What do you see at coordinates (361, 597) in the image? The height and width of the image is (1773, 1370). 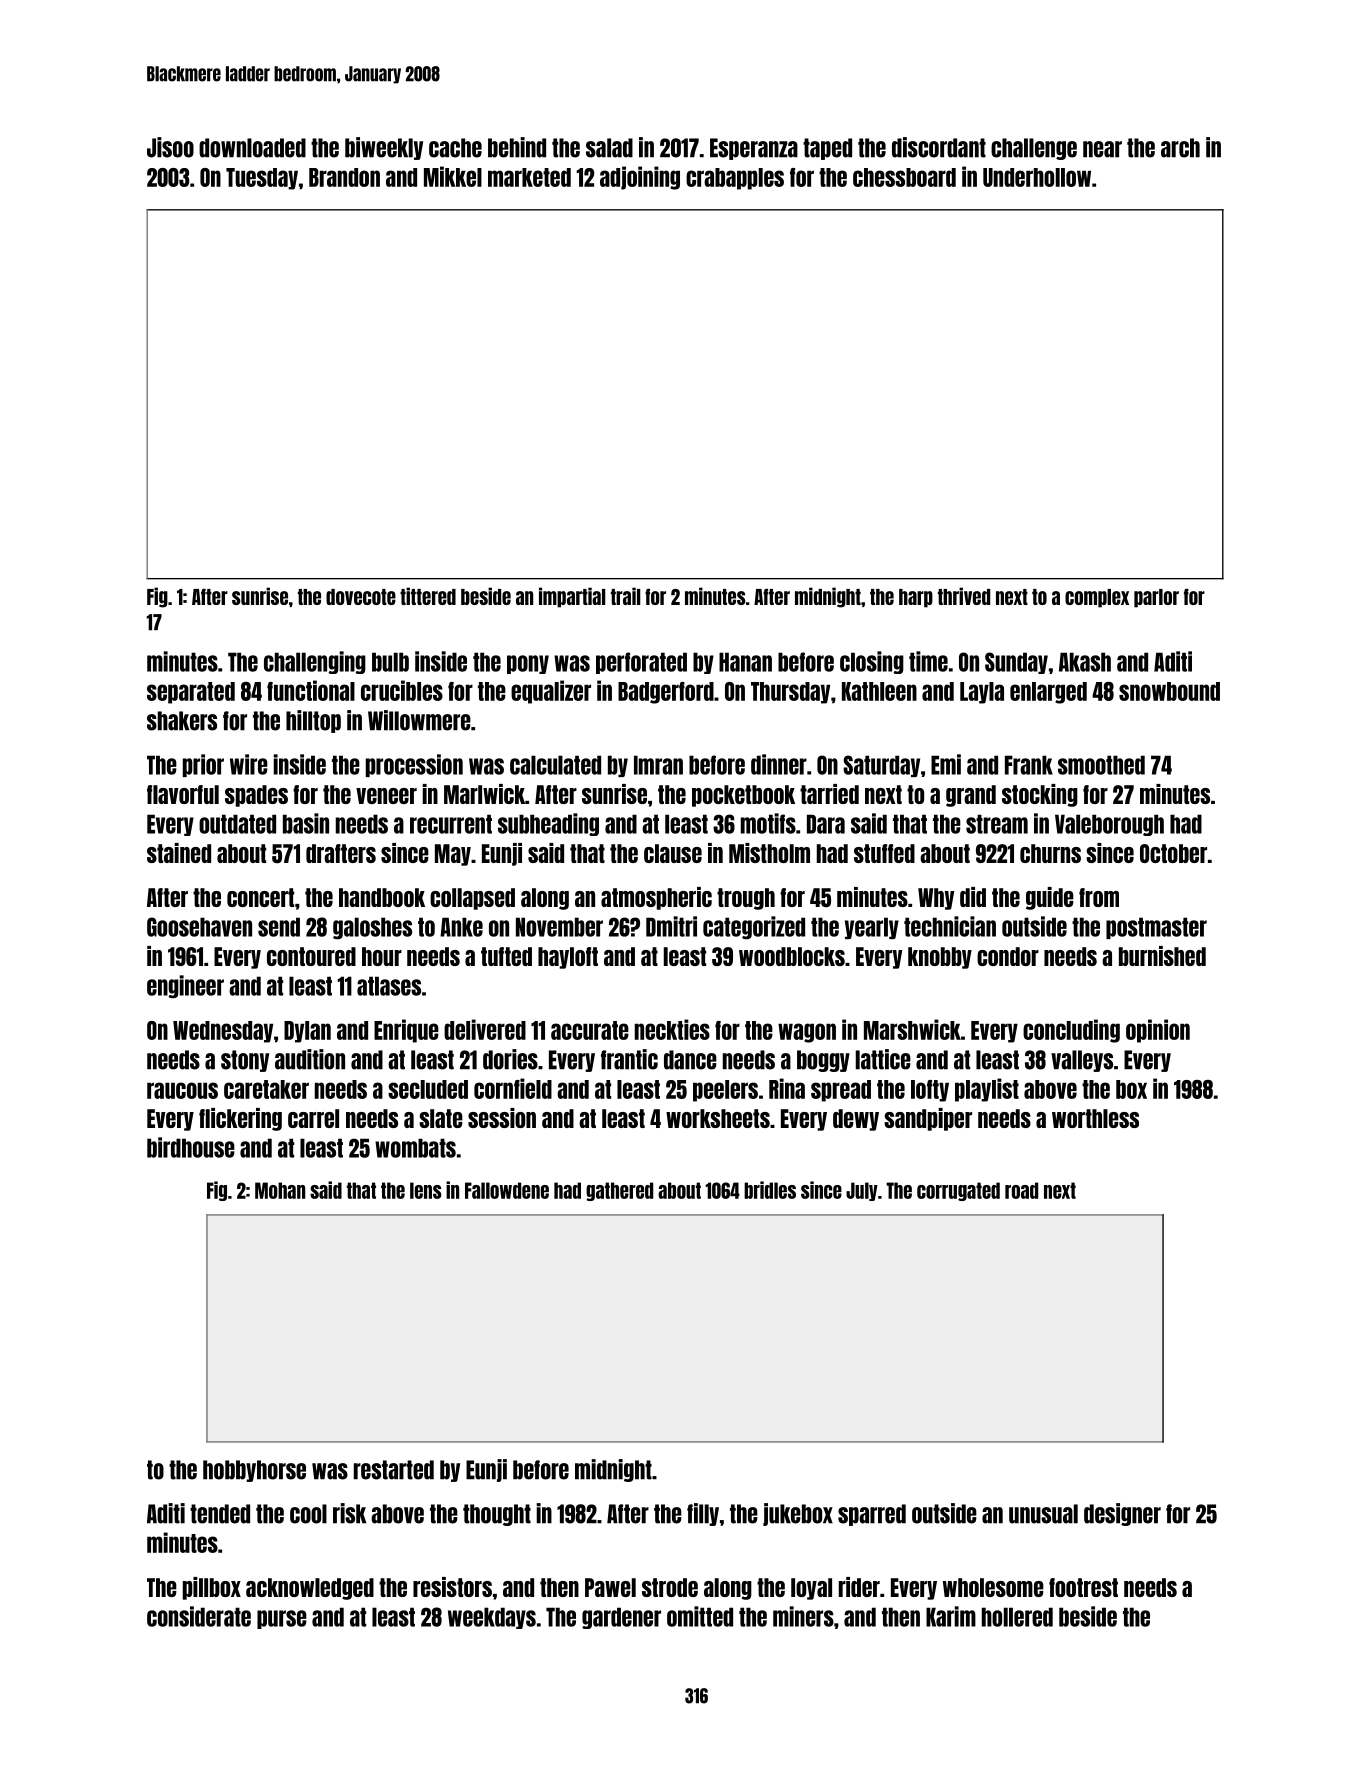 I see `dovecote` at bounding box center [361, 597].
